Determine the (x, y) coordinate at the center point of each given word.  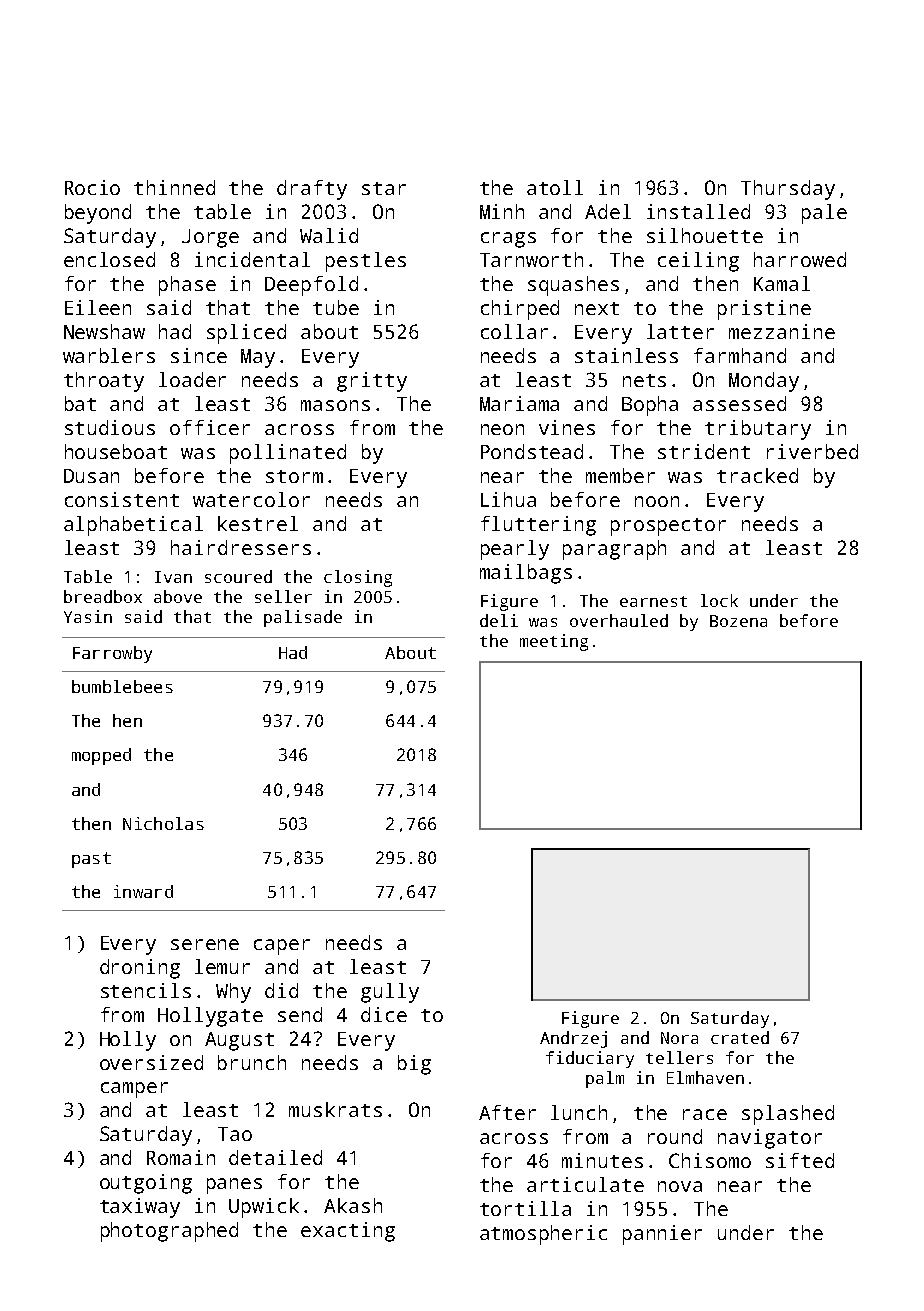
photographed (169, 1232)
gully (390, 993)
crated (740, 1037)
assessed (739, 403)
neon (502, 429)
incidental (252, 259)
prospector (668, 527)
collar (514, 331)
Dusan (91, 476)
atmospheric (543, 1235)
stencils (146, 990)
